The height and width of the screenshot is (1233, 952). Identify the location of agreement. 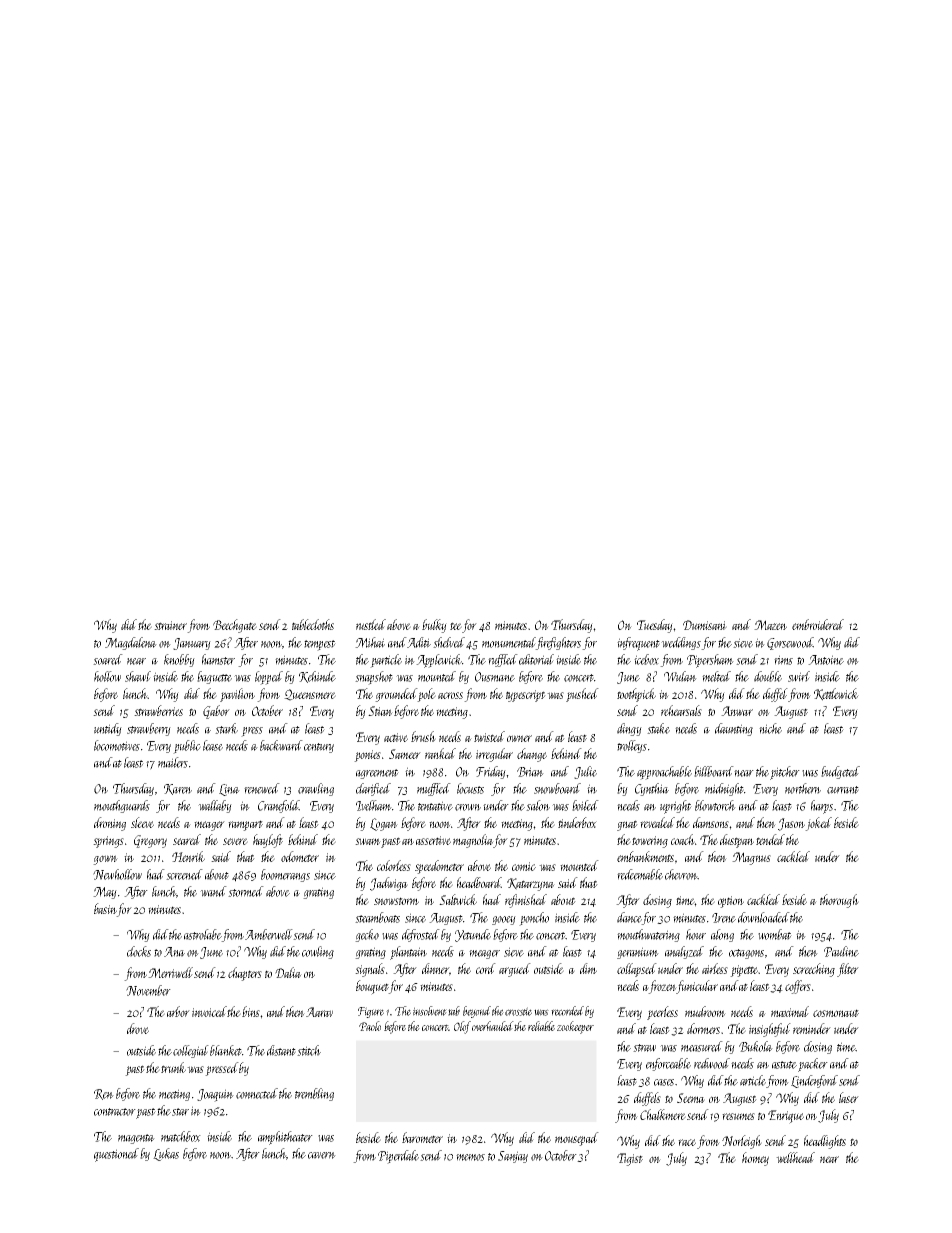
(377, 774).
